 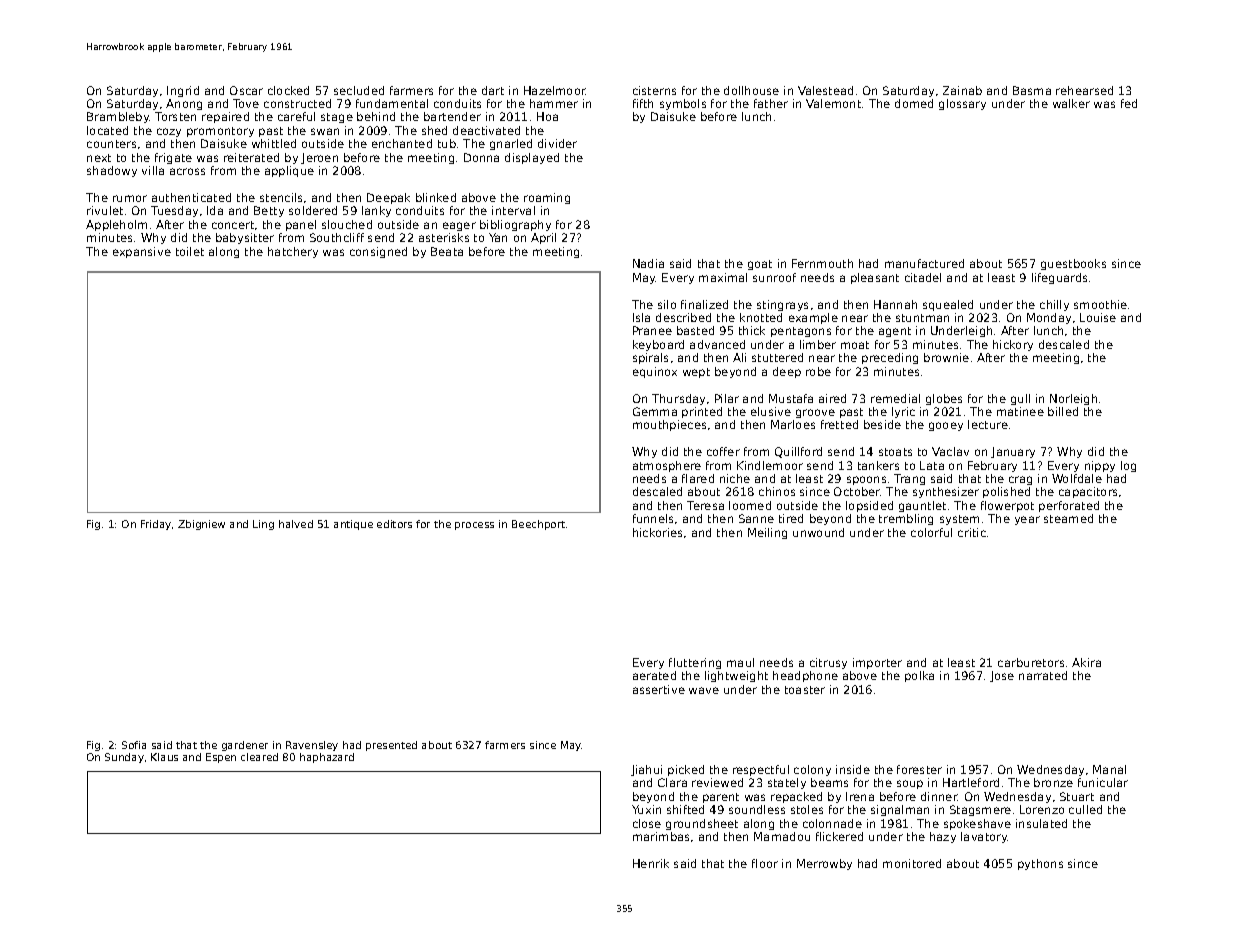 I want to click on Ravensley, so click(x=312, y=746).
